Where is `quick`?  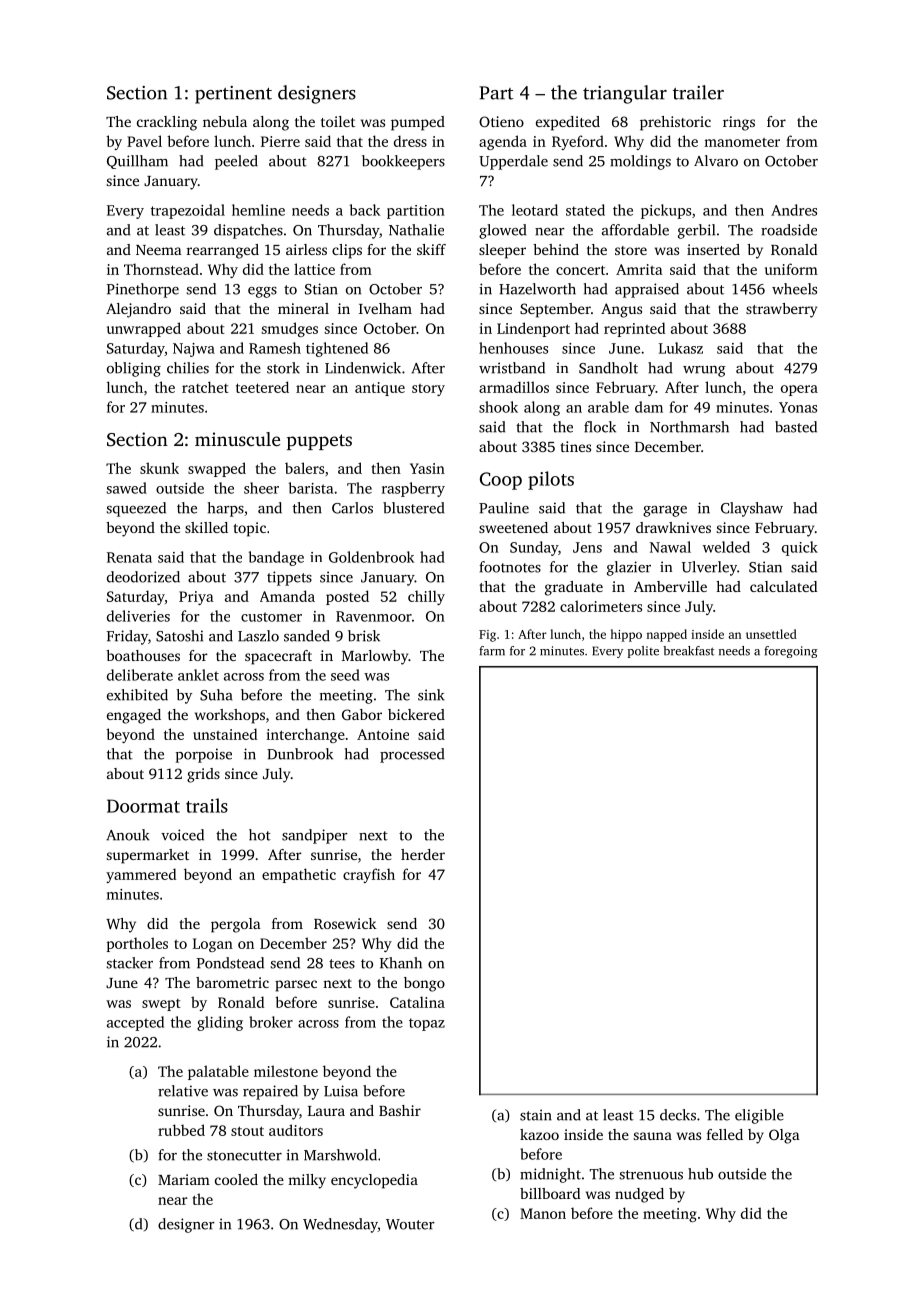 quick is located at coordinates (800, 548).
